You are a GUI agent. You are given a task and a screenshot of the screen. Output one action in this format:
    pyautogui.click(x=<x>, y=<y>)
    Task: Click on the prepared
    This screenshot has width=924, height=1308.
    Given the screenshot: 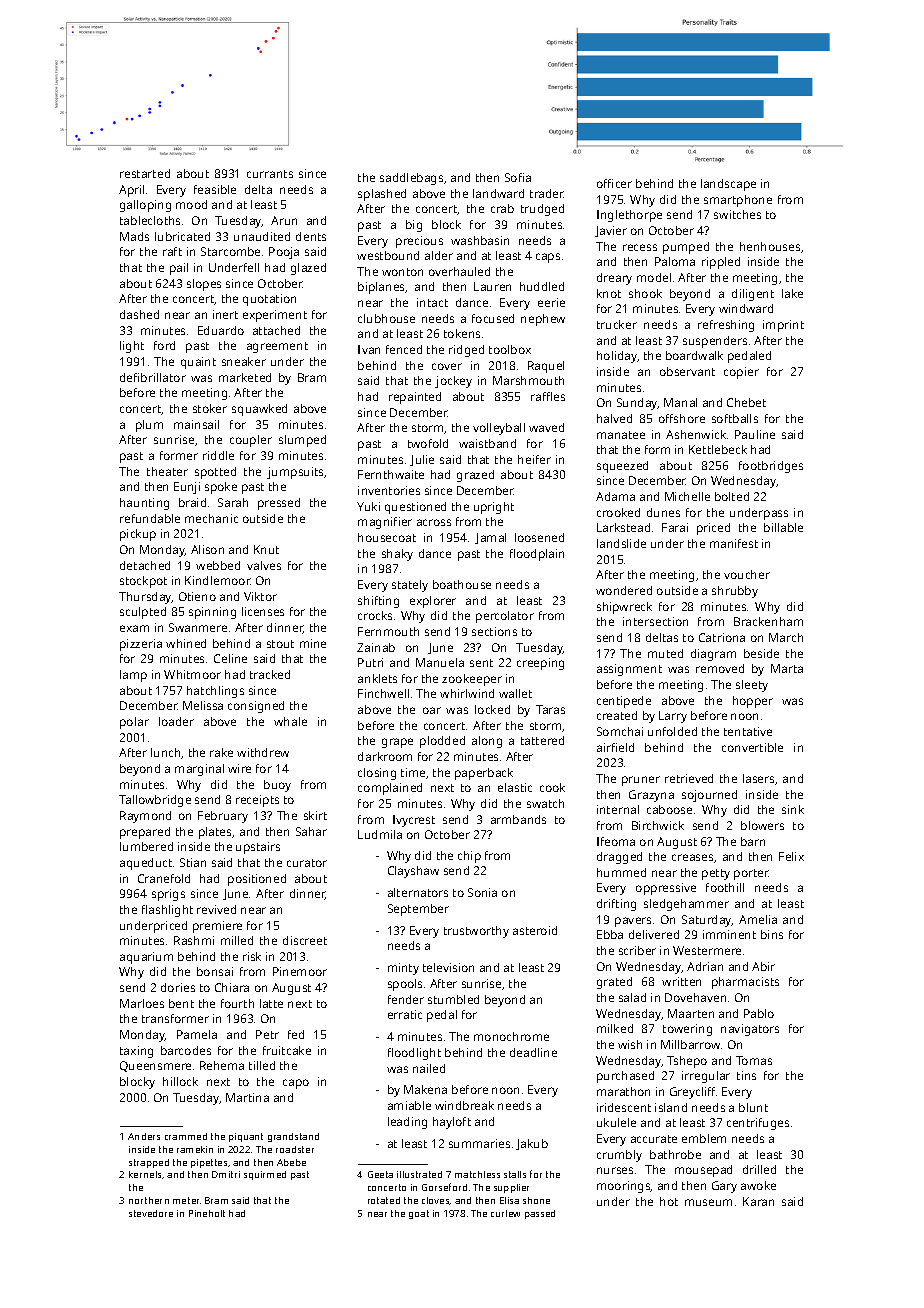 What is the action you would take?
    pyautogui.click(x=145, y=833)
